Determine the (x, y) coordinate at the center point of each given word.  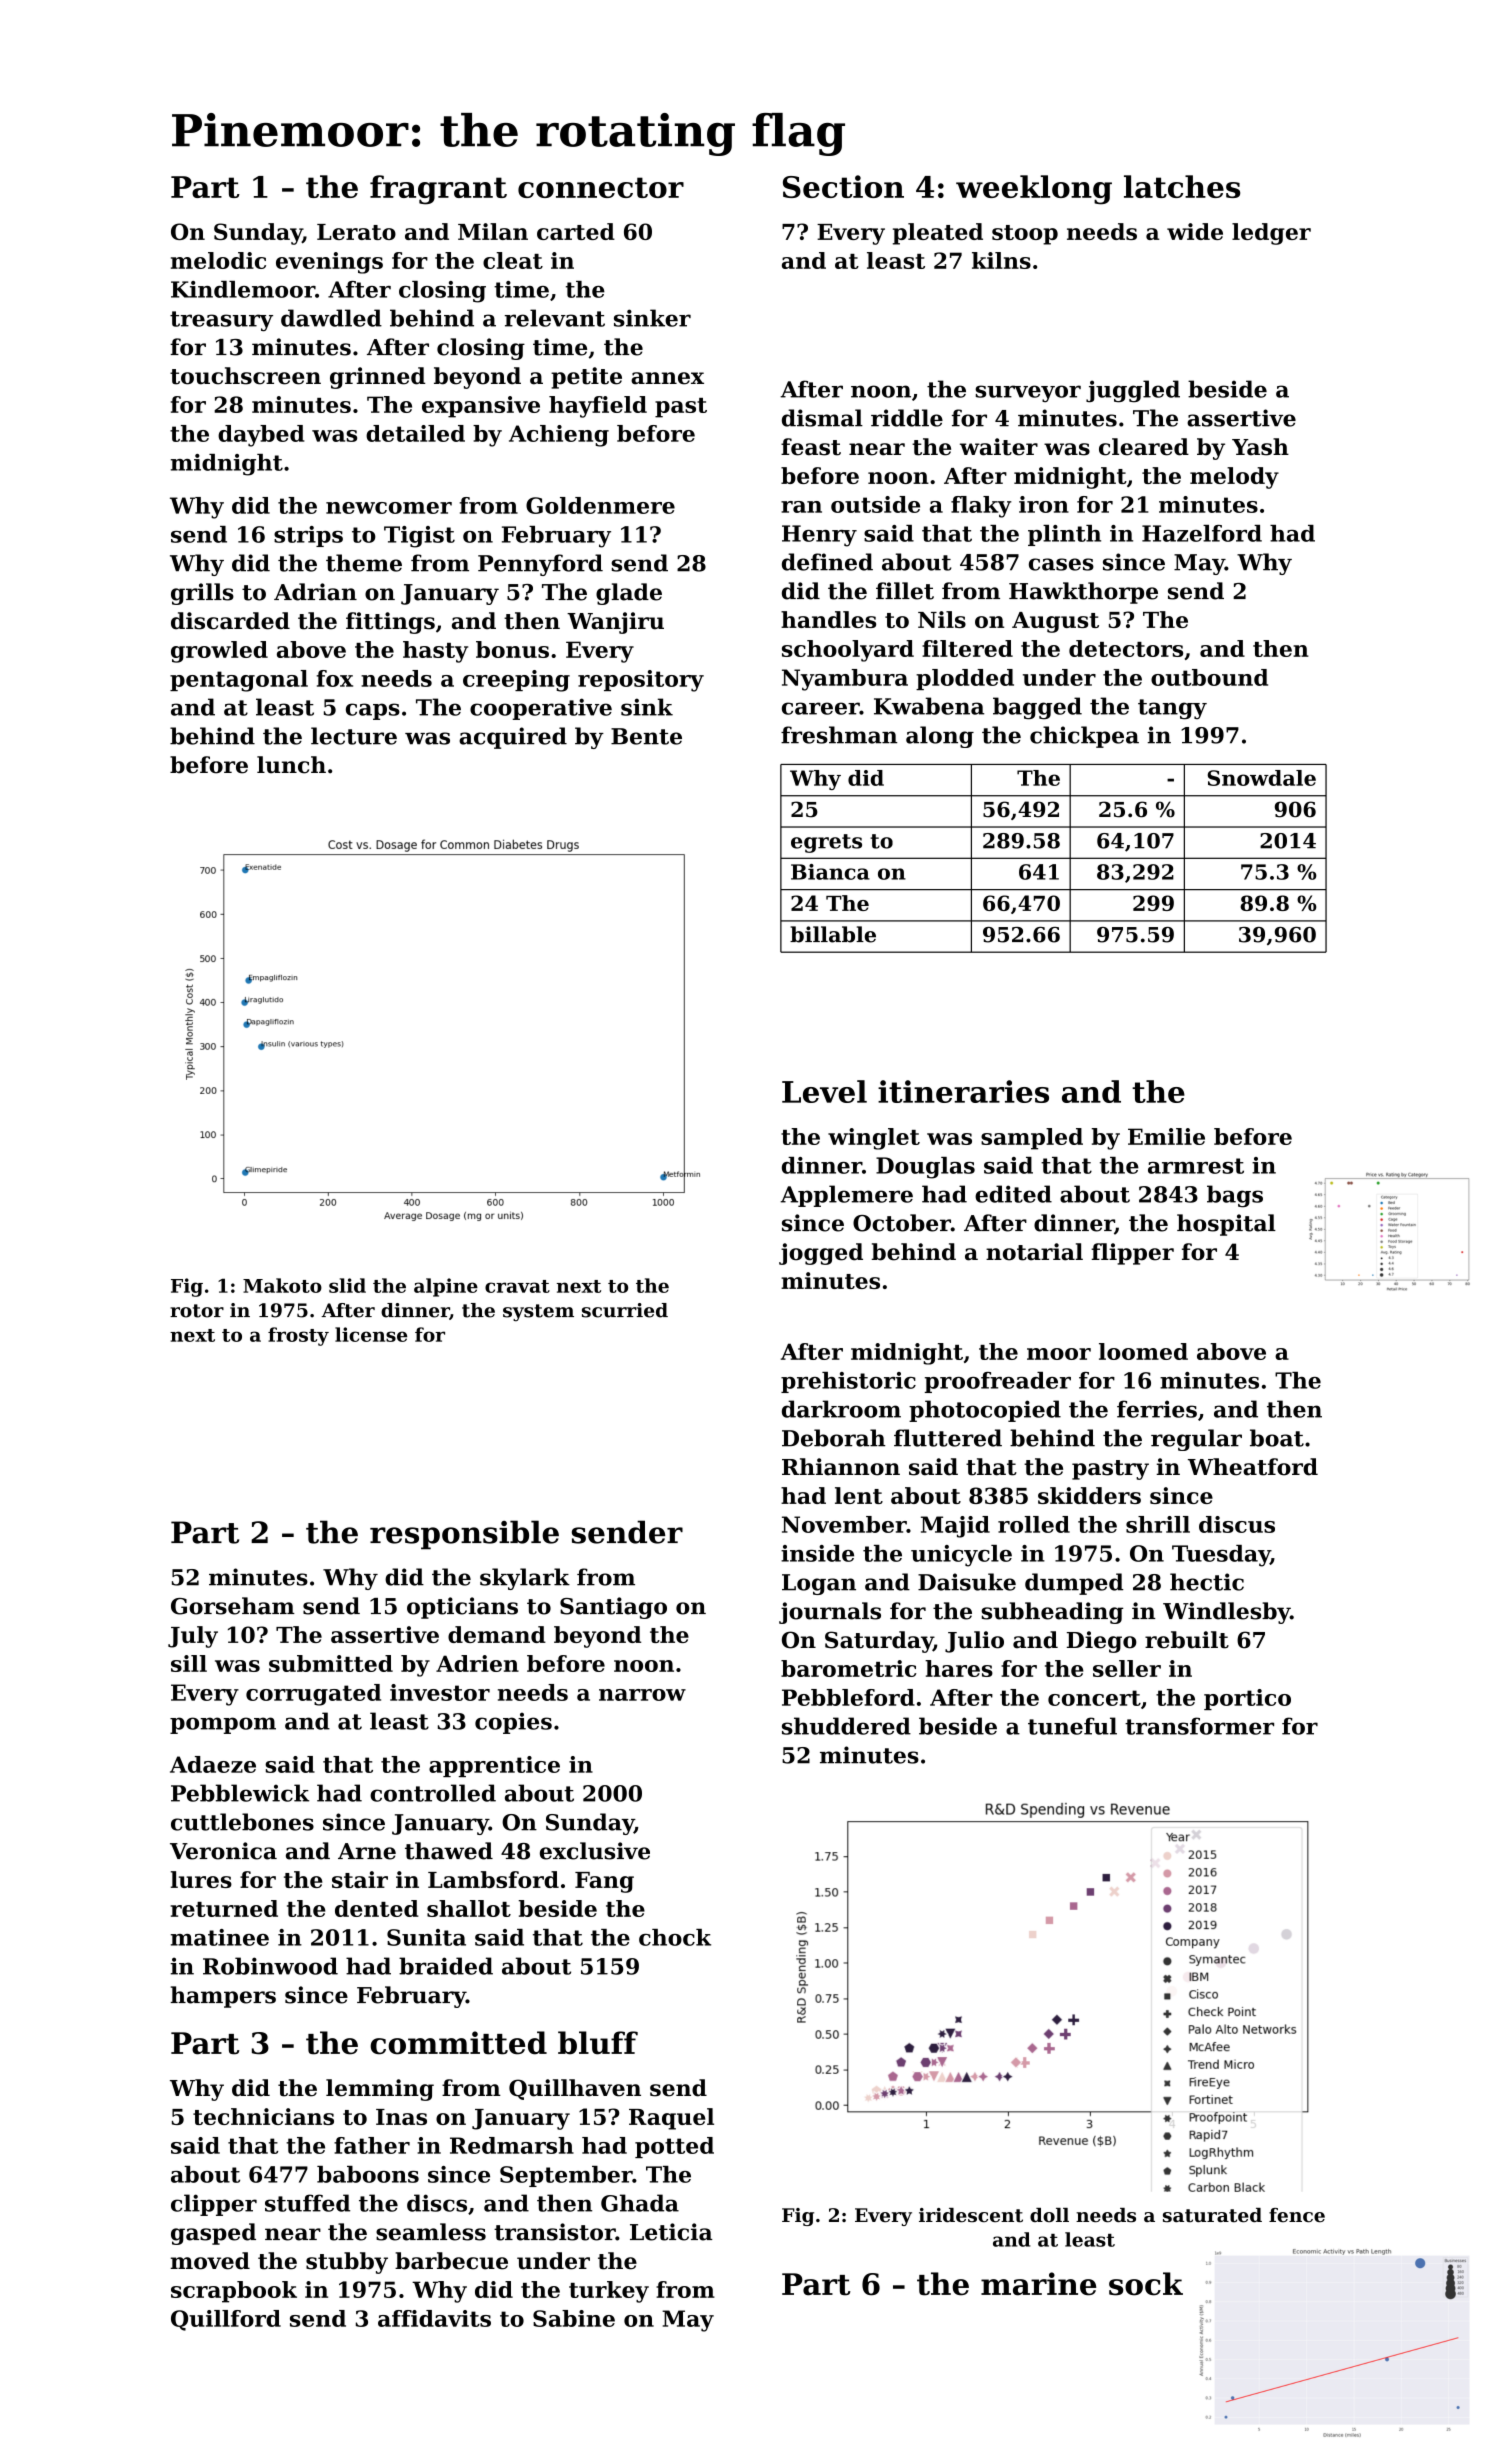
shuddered (846, 1726)
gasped (213, 2234)
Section (843, 186)
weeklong (1034, 190)
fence (1297, 2215)
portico (1247, 1699)
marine (1038, 2284)
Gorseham (233, 1606)
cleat (513, 260)
